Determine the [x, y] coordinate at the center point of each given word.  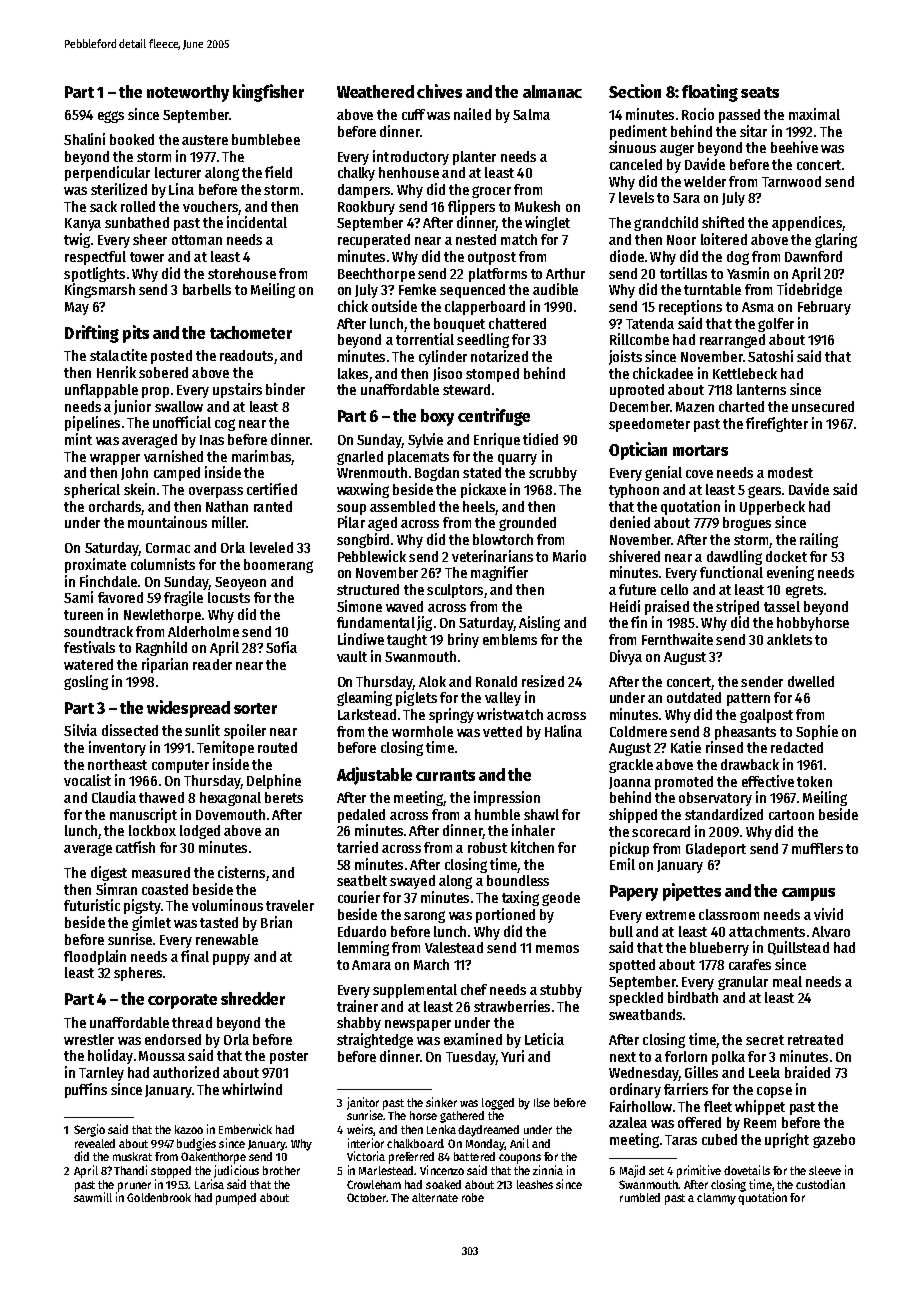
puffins [86, 1090]
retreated [815, 1039]
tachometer [251, 332]
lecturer [178, 172]
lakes [353, 373]
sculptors [455, 591]
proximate [95, 565]
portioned [505, 915]
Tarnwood [791, 181]
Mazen [695, 407]
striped [737, 607]
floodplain [95, 957]
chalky [356, 174]
